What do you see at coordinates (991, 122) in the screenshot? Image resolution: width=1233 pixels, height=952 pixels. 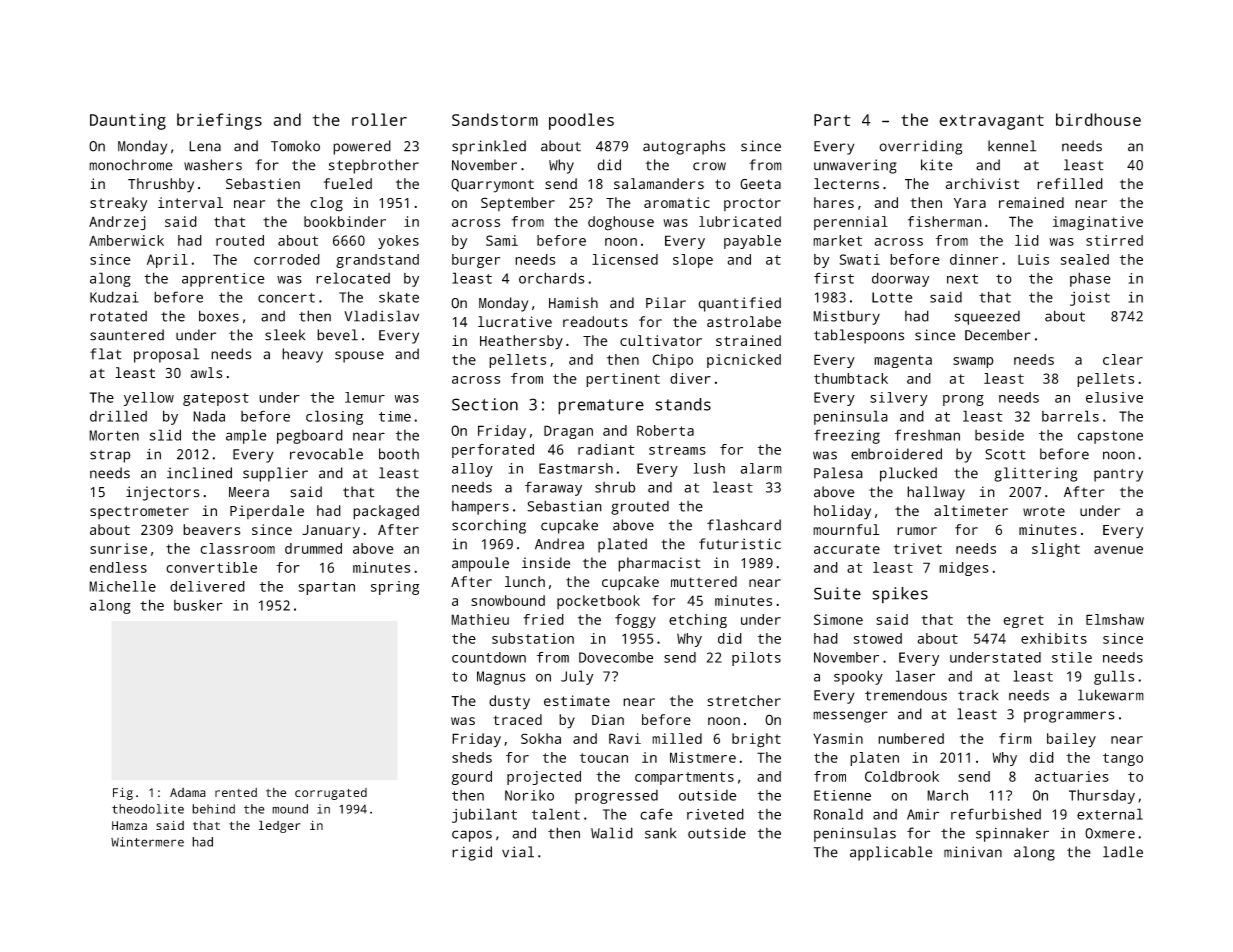 I see `extravagant` at bounding box center [991, 122].
